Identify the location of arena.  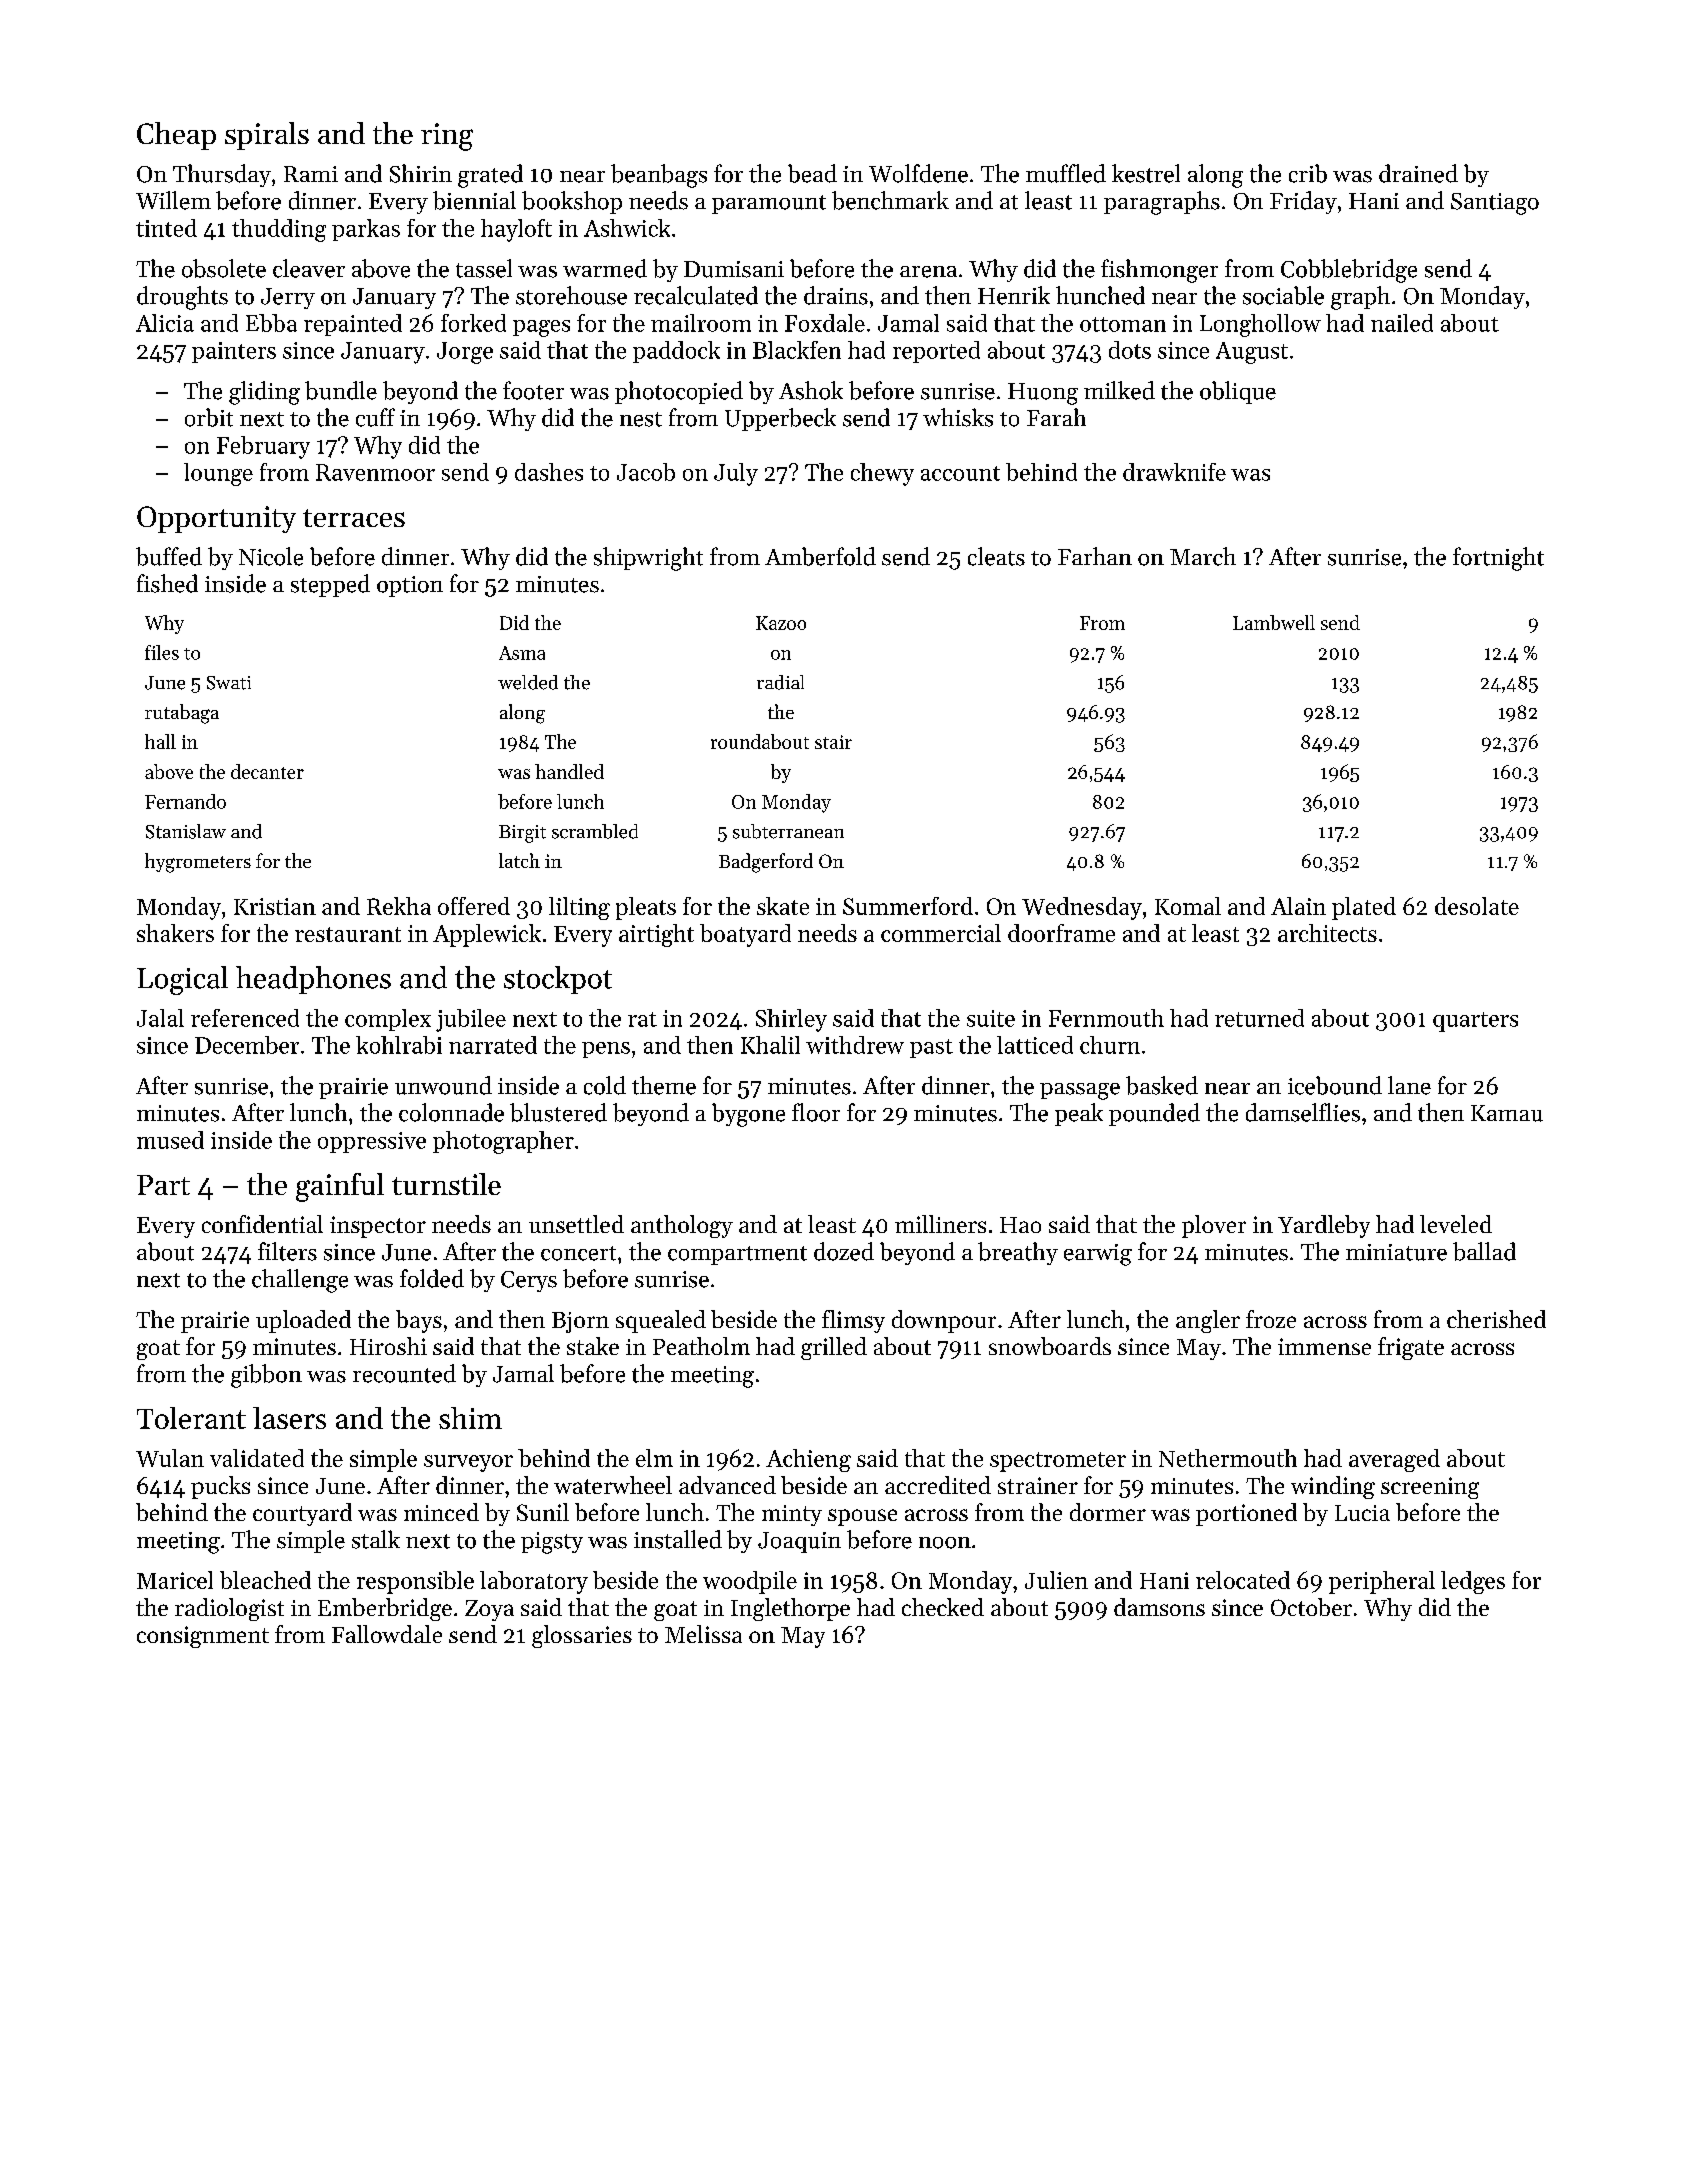
(928, 272).
